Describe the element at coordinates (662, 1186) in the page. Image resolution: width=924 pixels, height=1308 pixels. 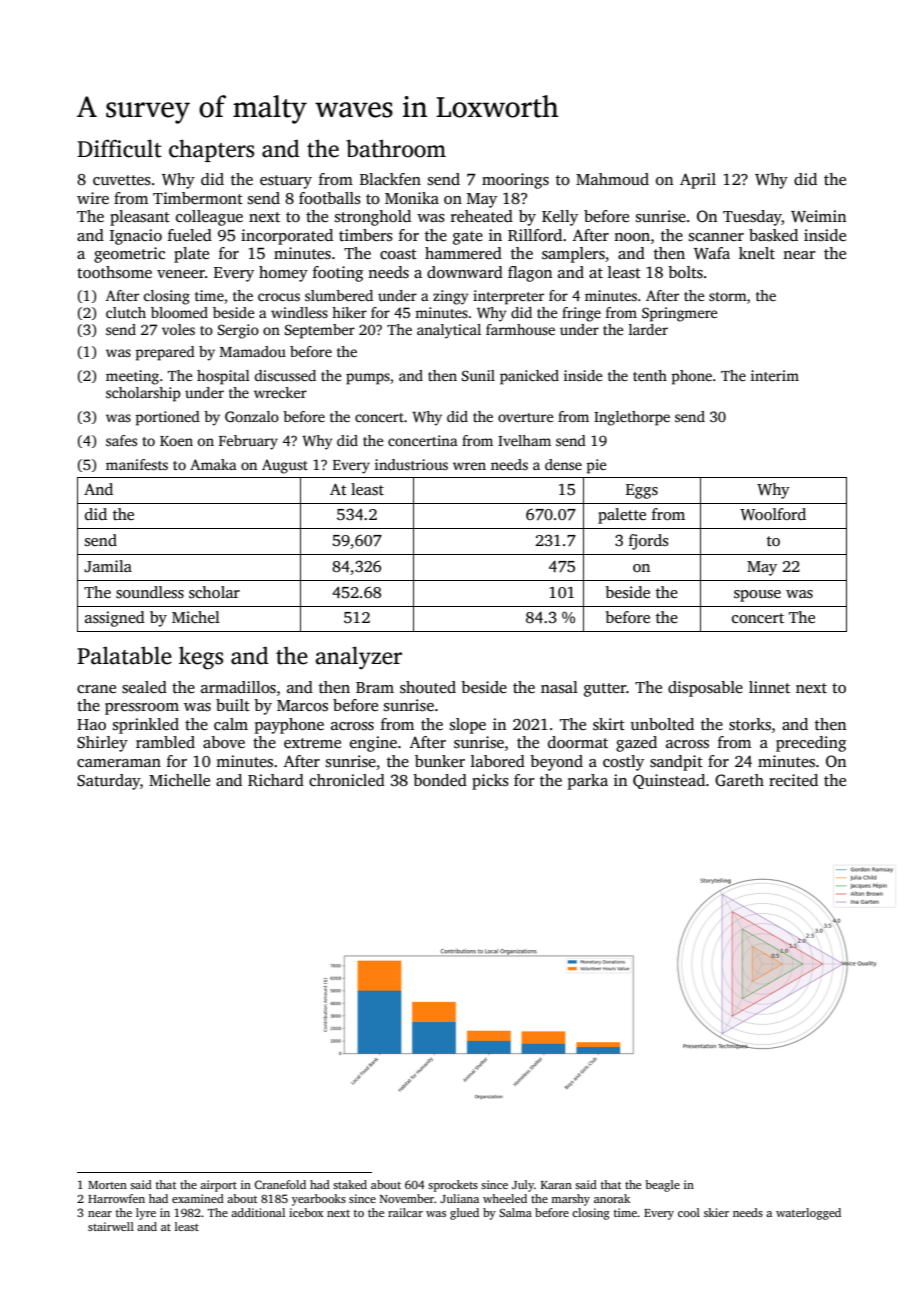
I see `beagle` at that location.
